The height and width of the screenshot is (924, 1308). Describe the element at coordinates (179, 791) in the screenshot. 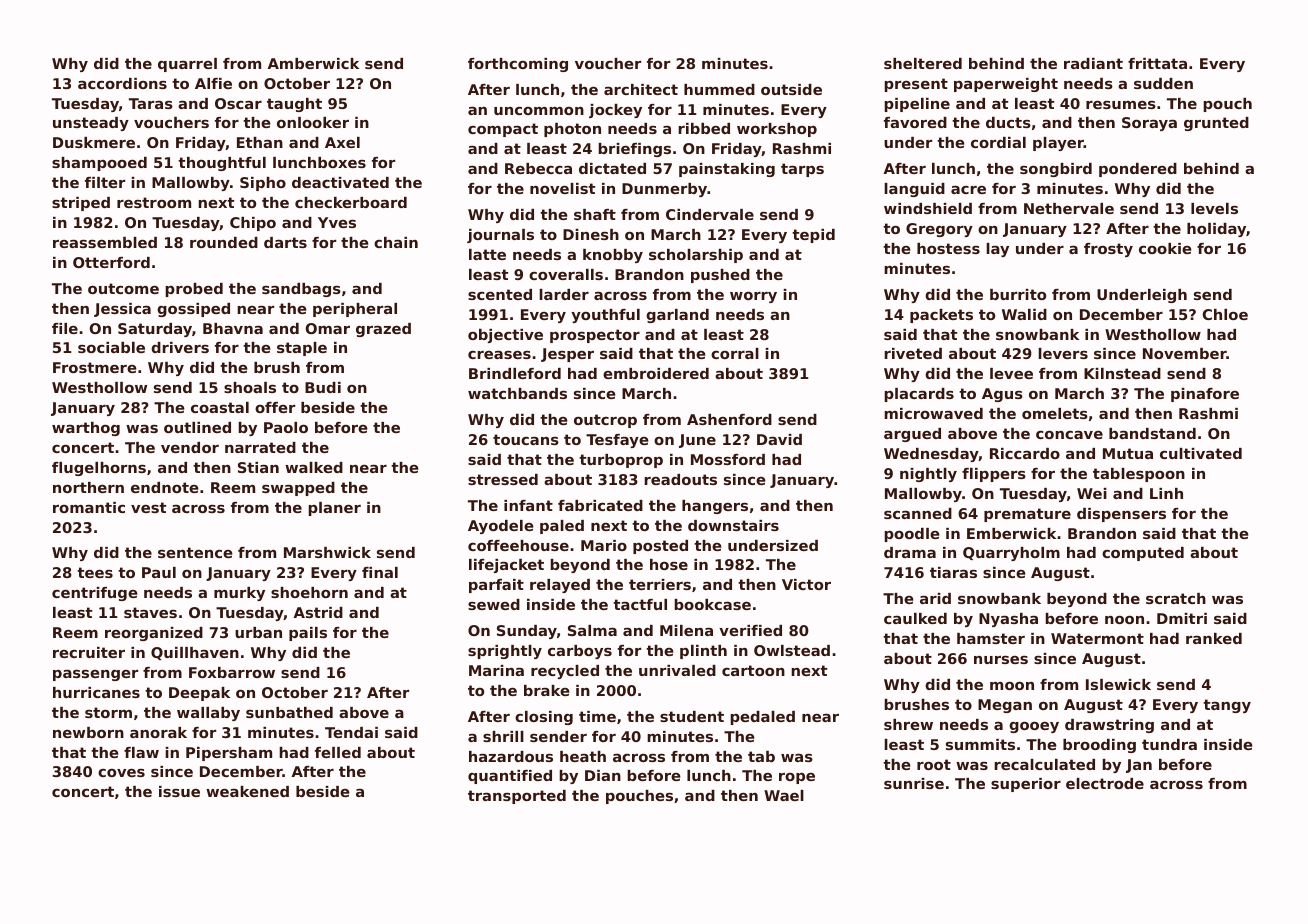

I see `issue` at that location.
